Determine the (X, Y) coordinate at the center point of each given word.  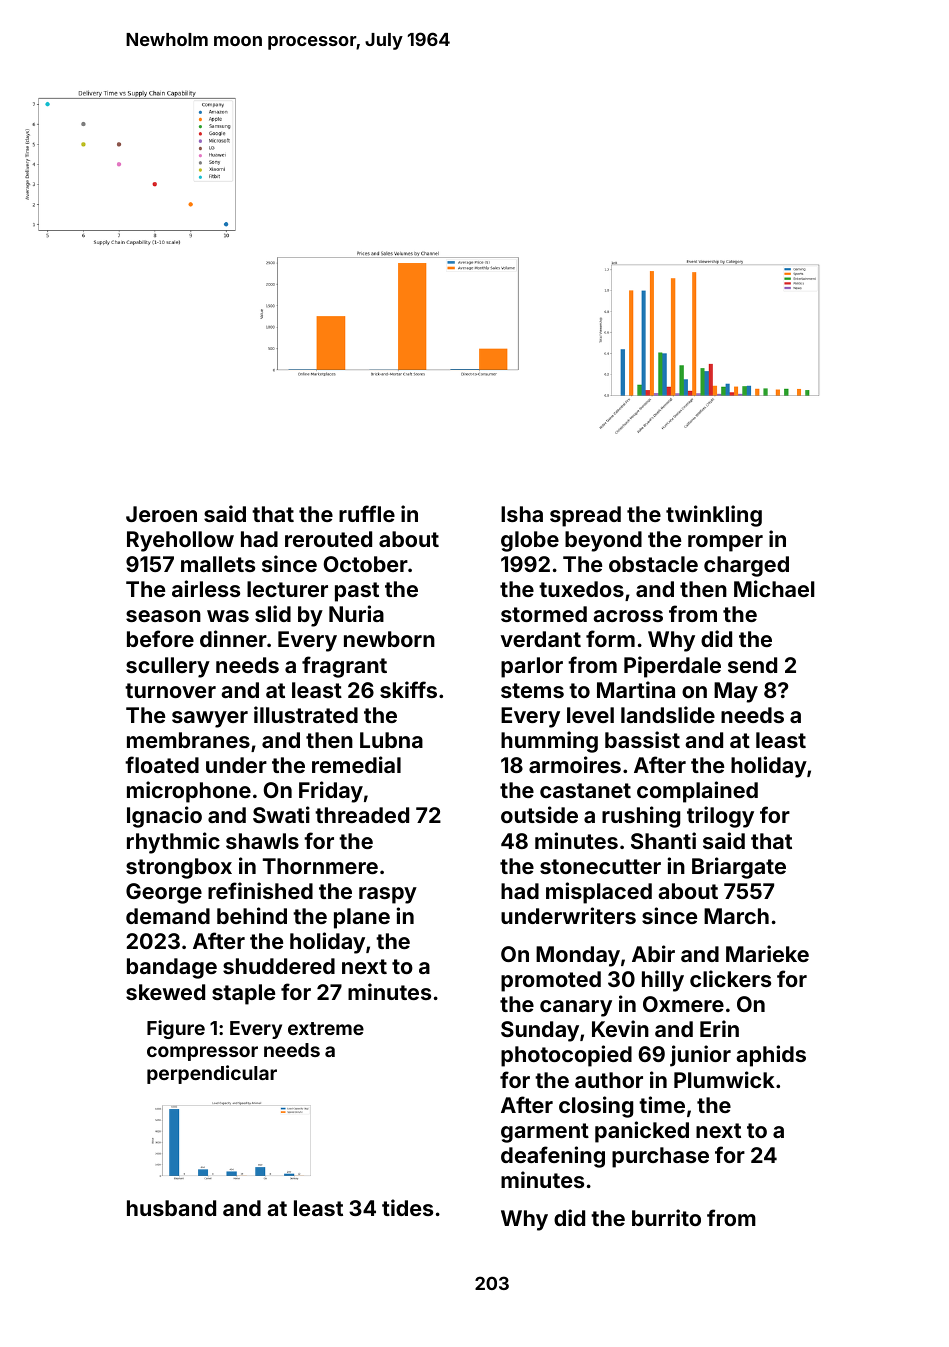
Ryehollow (180, 541)
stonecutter (600, 866)
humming (549, 742)
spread (585, 516)
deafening (553, 1157)
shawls (262, 841)
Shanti (663, 840)
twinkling (714, 516)
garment (545, 1133)
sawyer (210, 719)
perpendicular (212, 1074)
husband (171, 1208)
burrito (666, 1217)
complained (697, 792)
